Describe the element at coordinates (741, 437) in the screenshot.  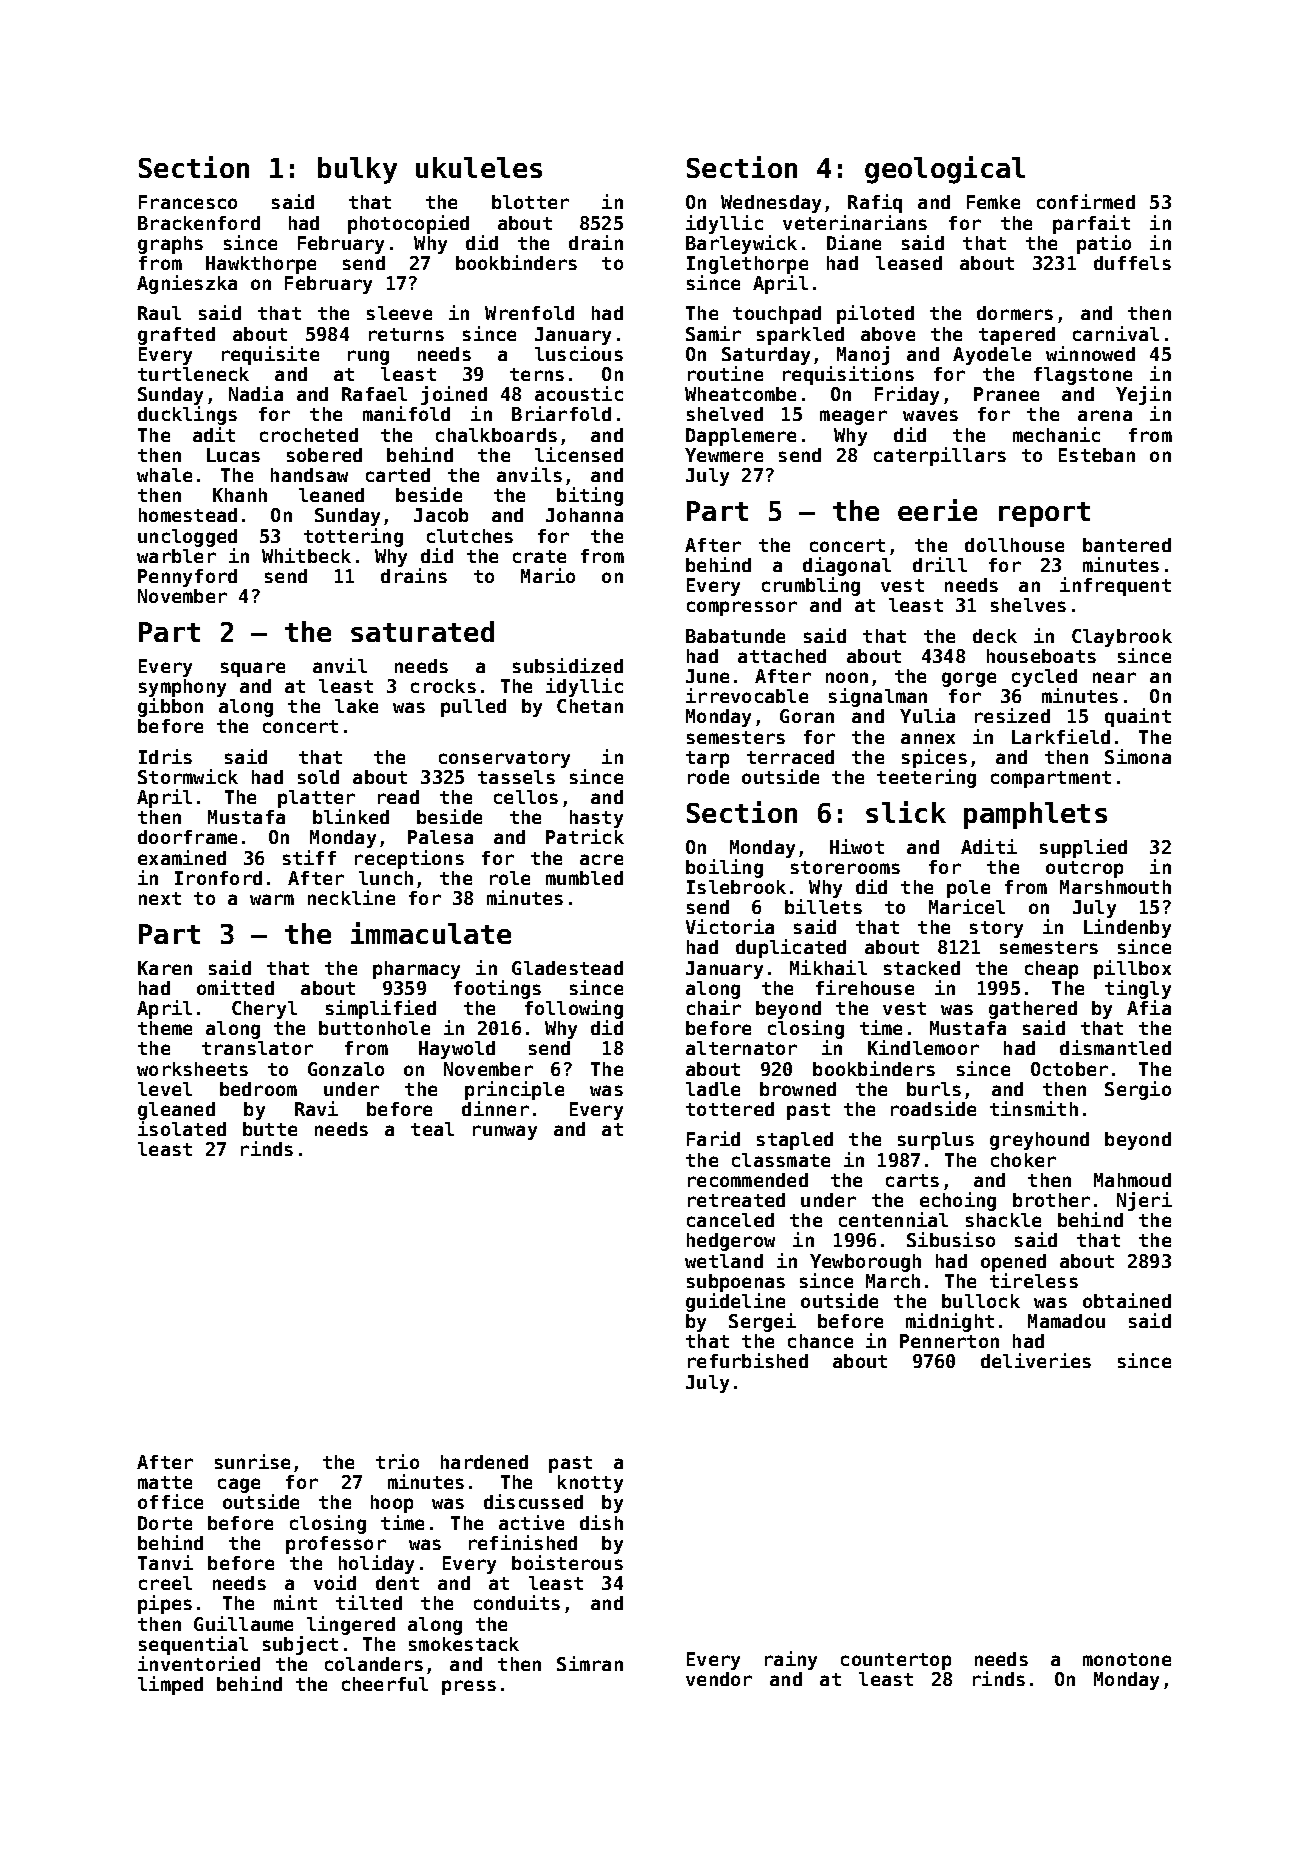
I see `Dapplemere` at that location.
